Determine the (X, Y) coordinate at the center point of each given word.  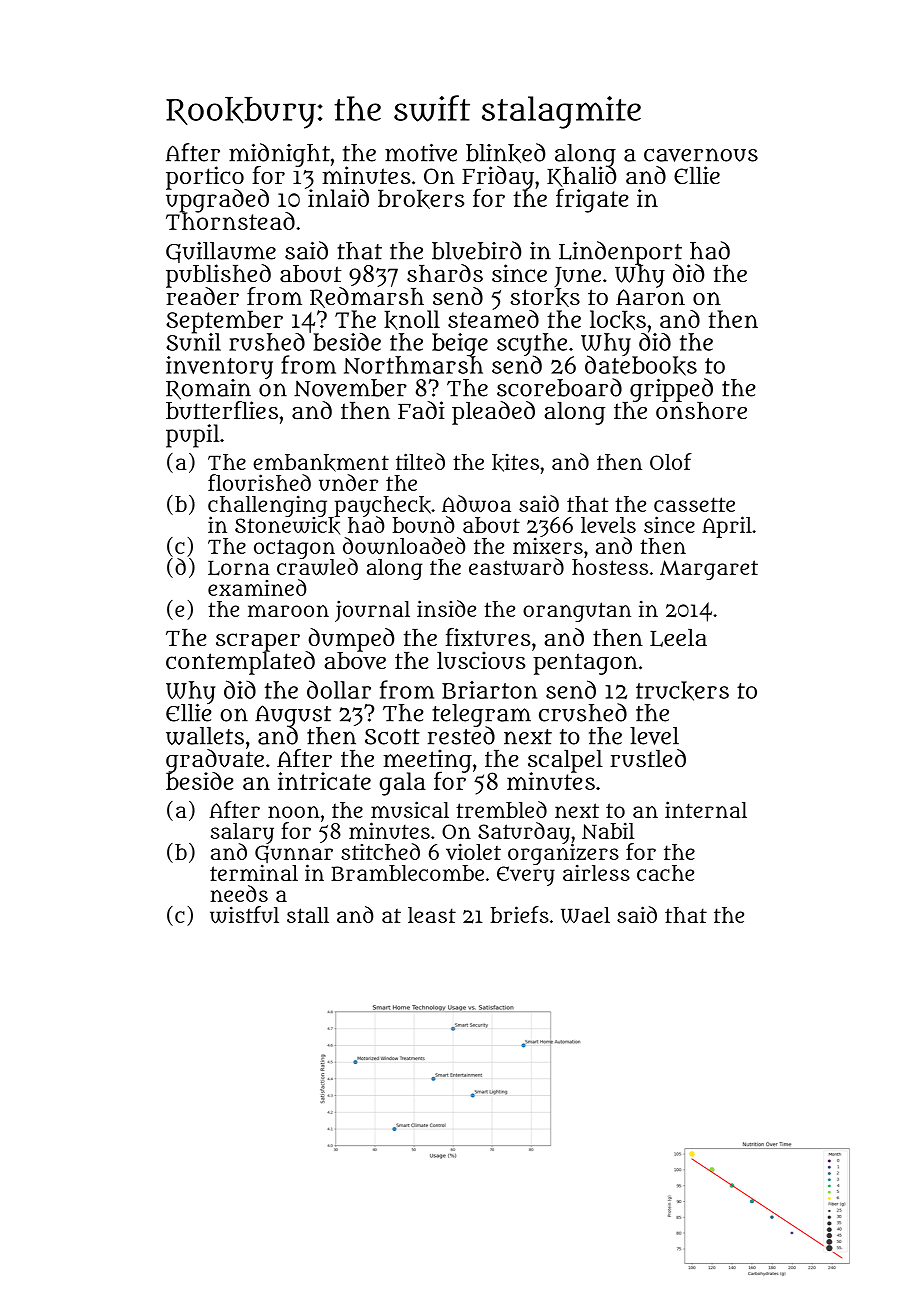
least (432, 915)
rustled (648, 758)
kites (515, 462)
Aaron (650, 297)
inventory (219, 367)
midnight (279, 154)
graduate (215, 760)
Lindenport (620, 253)
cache (665, 873)
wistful (244, 915)
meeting (428, 760)
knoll (412, 320)
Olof (671, 461)
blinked (505, 153)
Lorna (239, 568)
